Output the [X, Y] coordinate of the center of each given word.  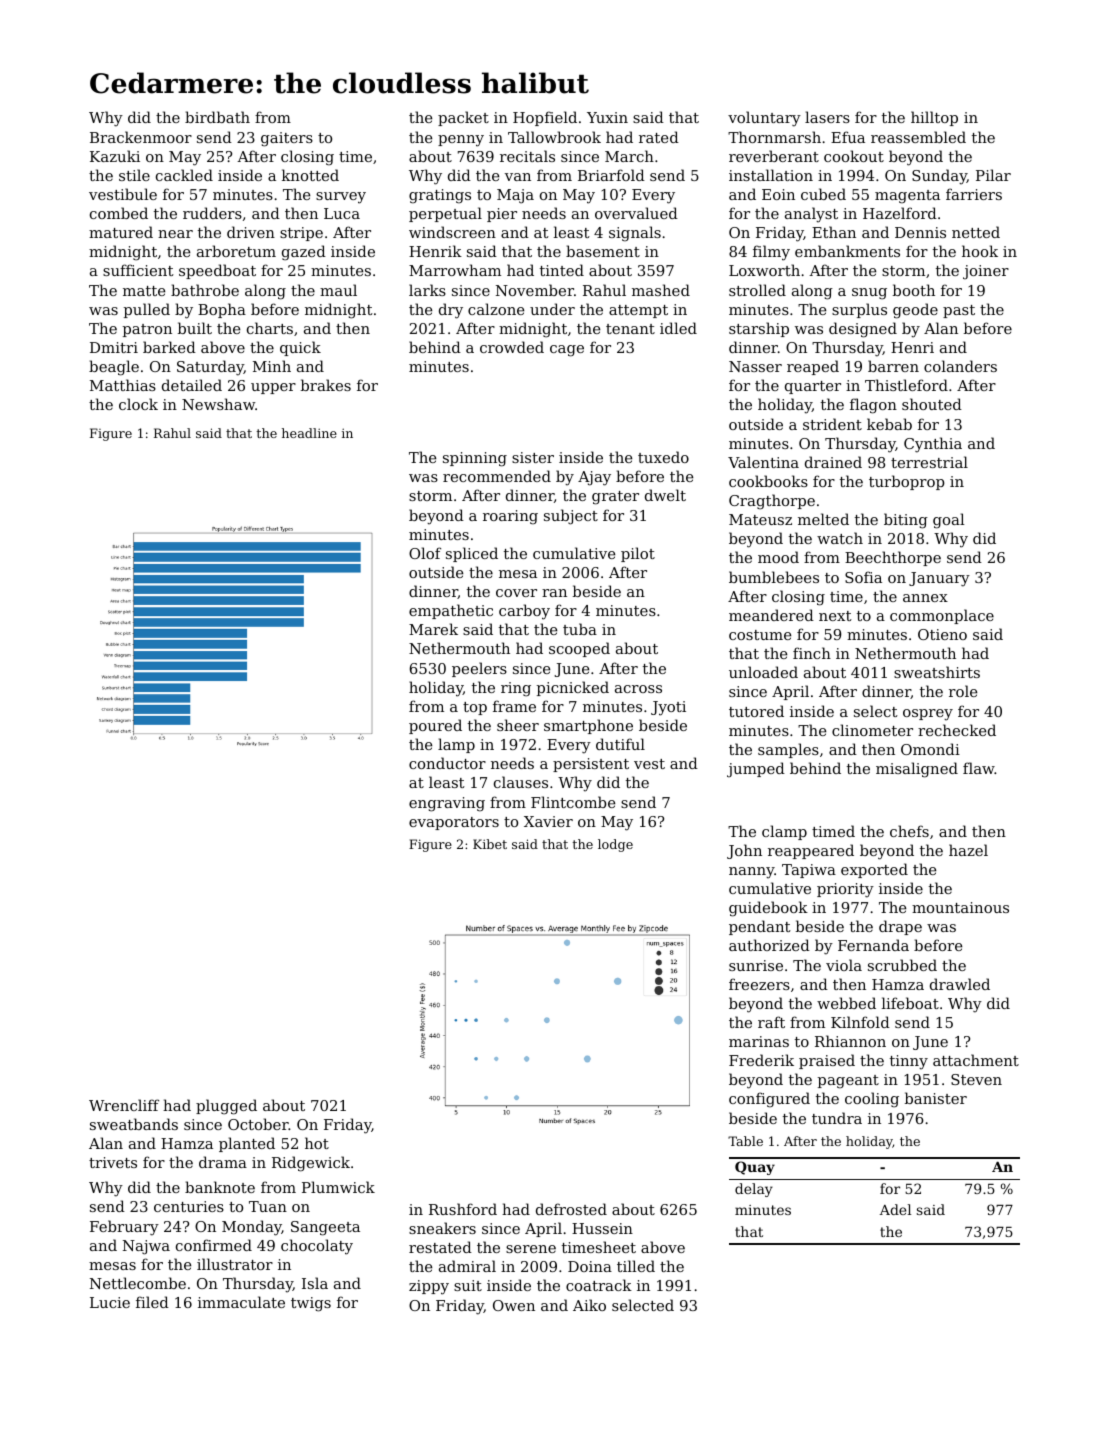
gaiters [287, 139]
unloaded [763, 672]
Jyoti [668, 708]
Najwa [146, 1247]
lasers [827, 117]
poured [435, 726]
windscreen [452, 232]
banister [936, 1098]
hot [317, 1143]
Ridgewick [311, 1164]
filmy [771, 253]
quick [300, 348]
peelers [479, 669]
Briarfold [611, 175]
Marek [433, 629]
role [963, 691]
